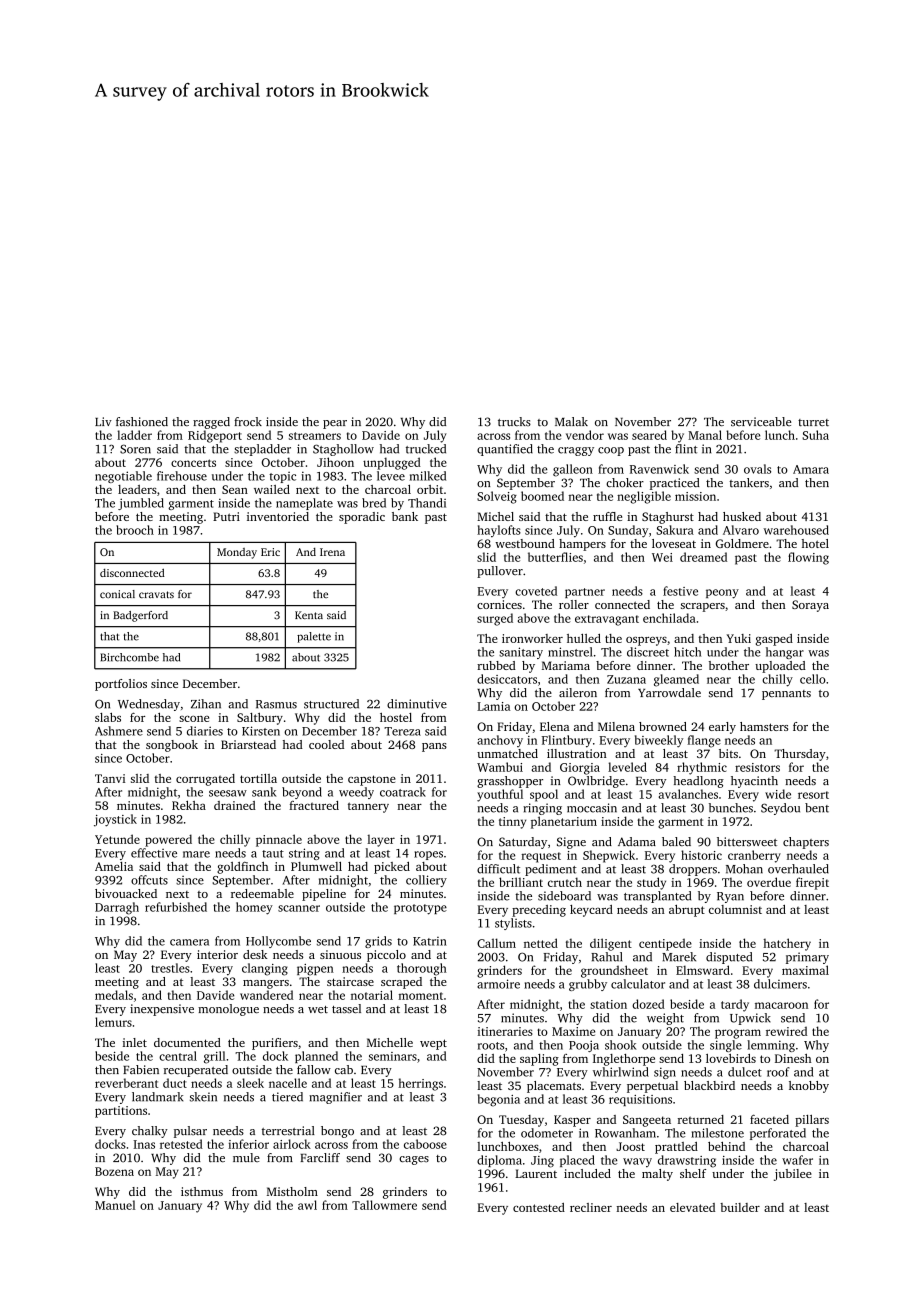 The image size is (924, 1308). What do you see at coordinates (813, 679) in the page?
I see `cello` at bounding box center [813, 679].
